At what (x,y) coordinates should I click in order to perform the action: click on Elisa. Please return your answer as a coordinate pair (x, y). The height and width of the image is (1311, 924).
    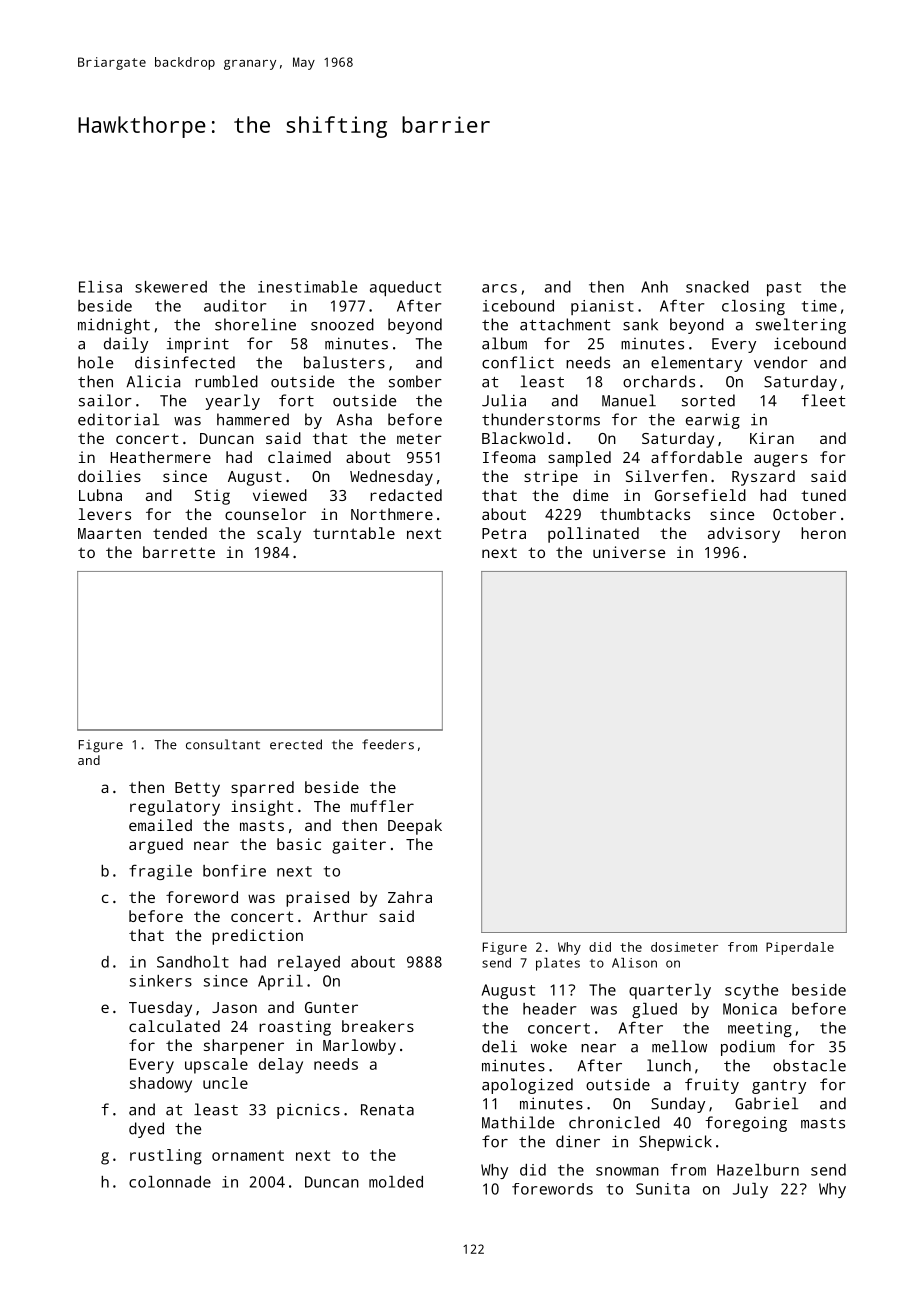
    Looking at the image, I should click on (100, 287).
